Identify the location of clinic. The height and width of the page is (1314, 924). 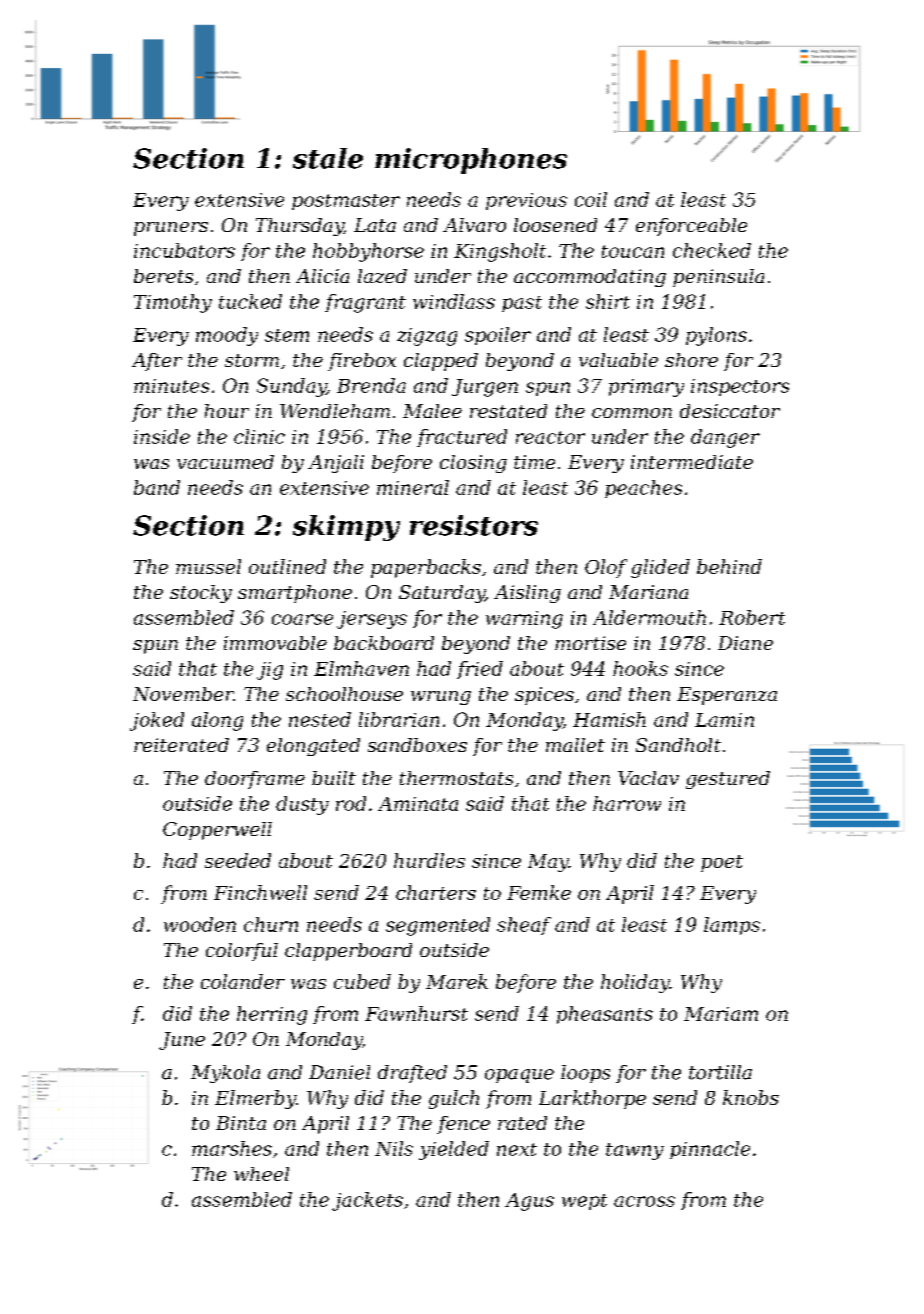
(259, 436).
